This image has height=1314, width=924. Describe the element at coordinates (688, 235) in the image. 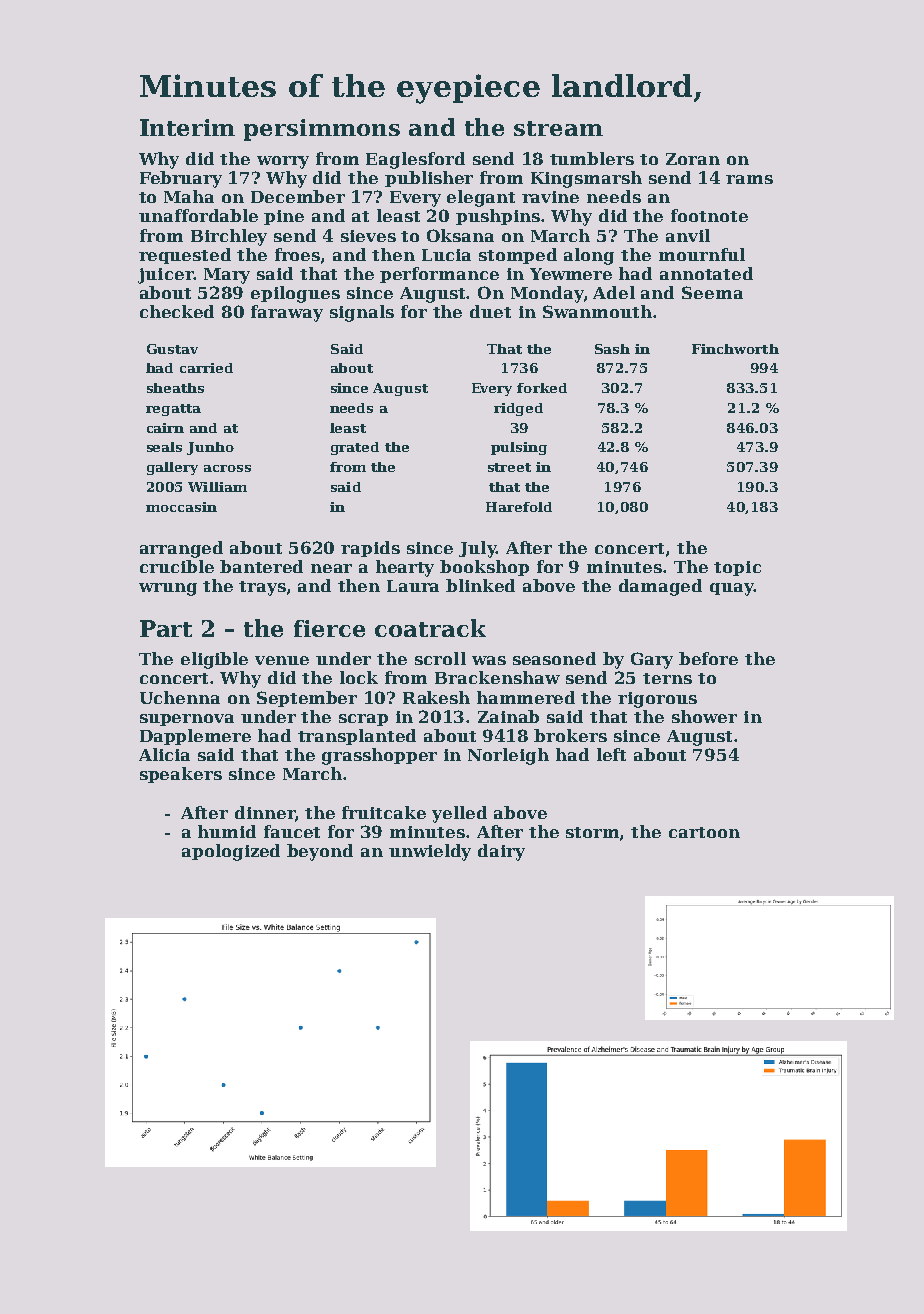

I see `anvil` at that location.
